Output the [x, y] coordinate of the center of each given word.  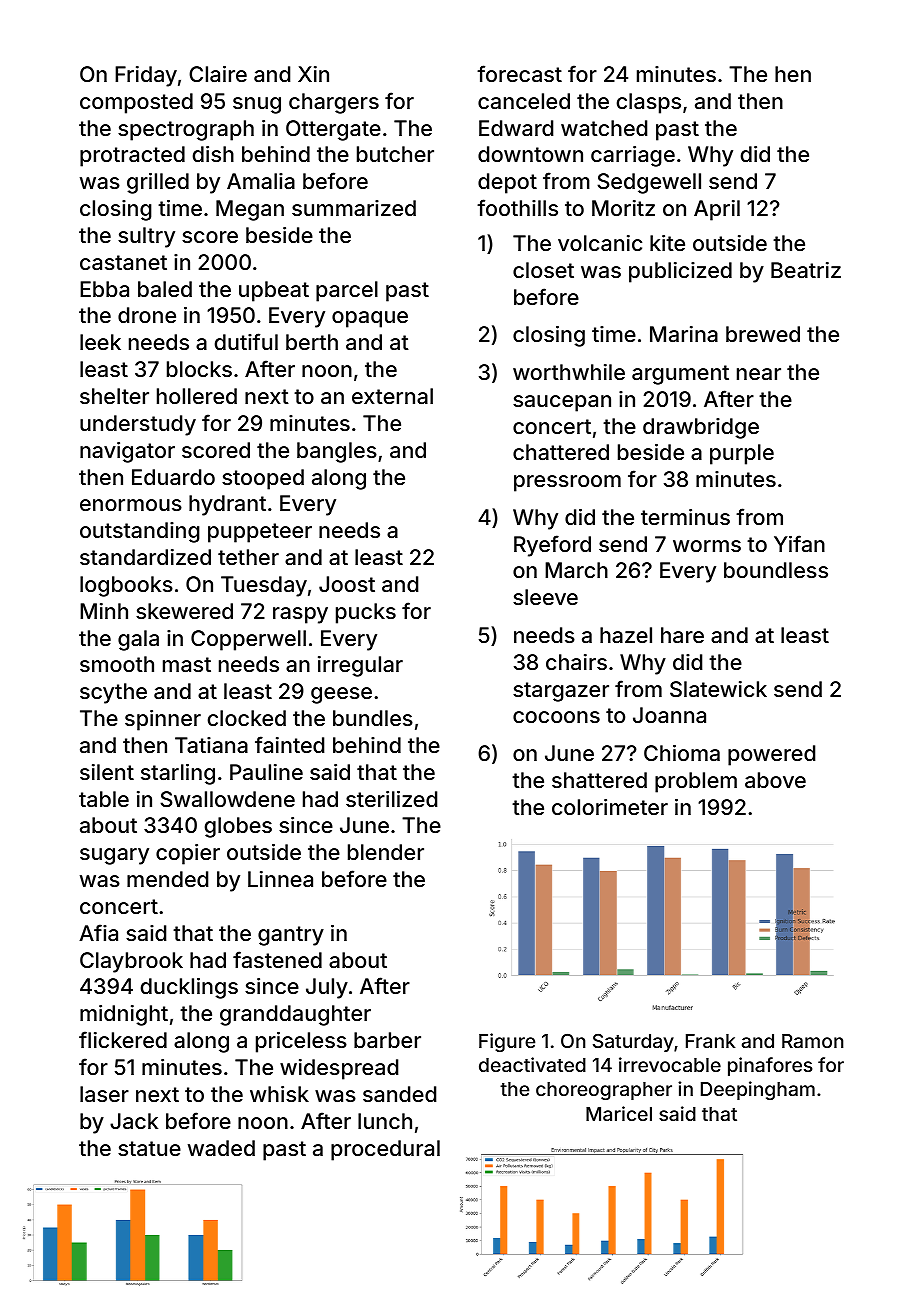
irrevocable [670, 1064]
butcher [395, 154]
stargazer [561, 692]
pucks [366, 613]
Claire [218, 74]
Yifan [799, 543]
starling [178, 774]
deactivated [532, 1064]
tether [248, 557]
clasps [649, 103]
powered [771, 755]
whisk [279, 1094]
